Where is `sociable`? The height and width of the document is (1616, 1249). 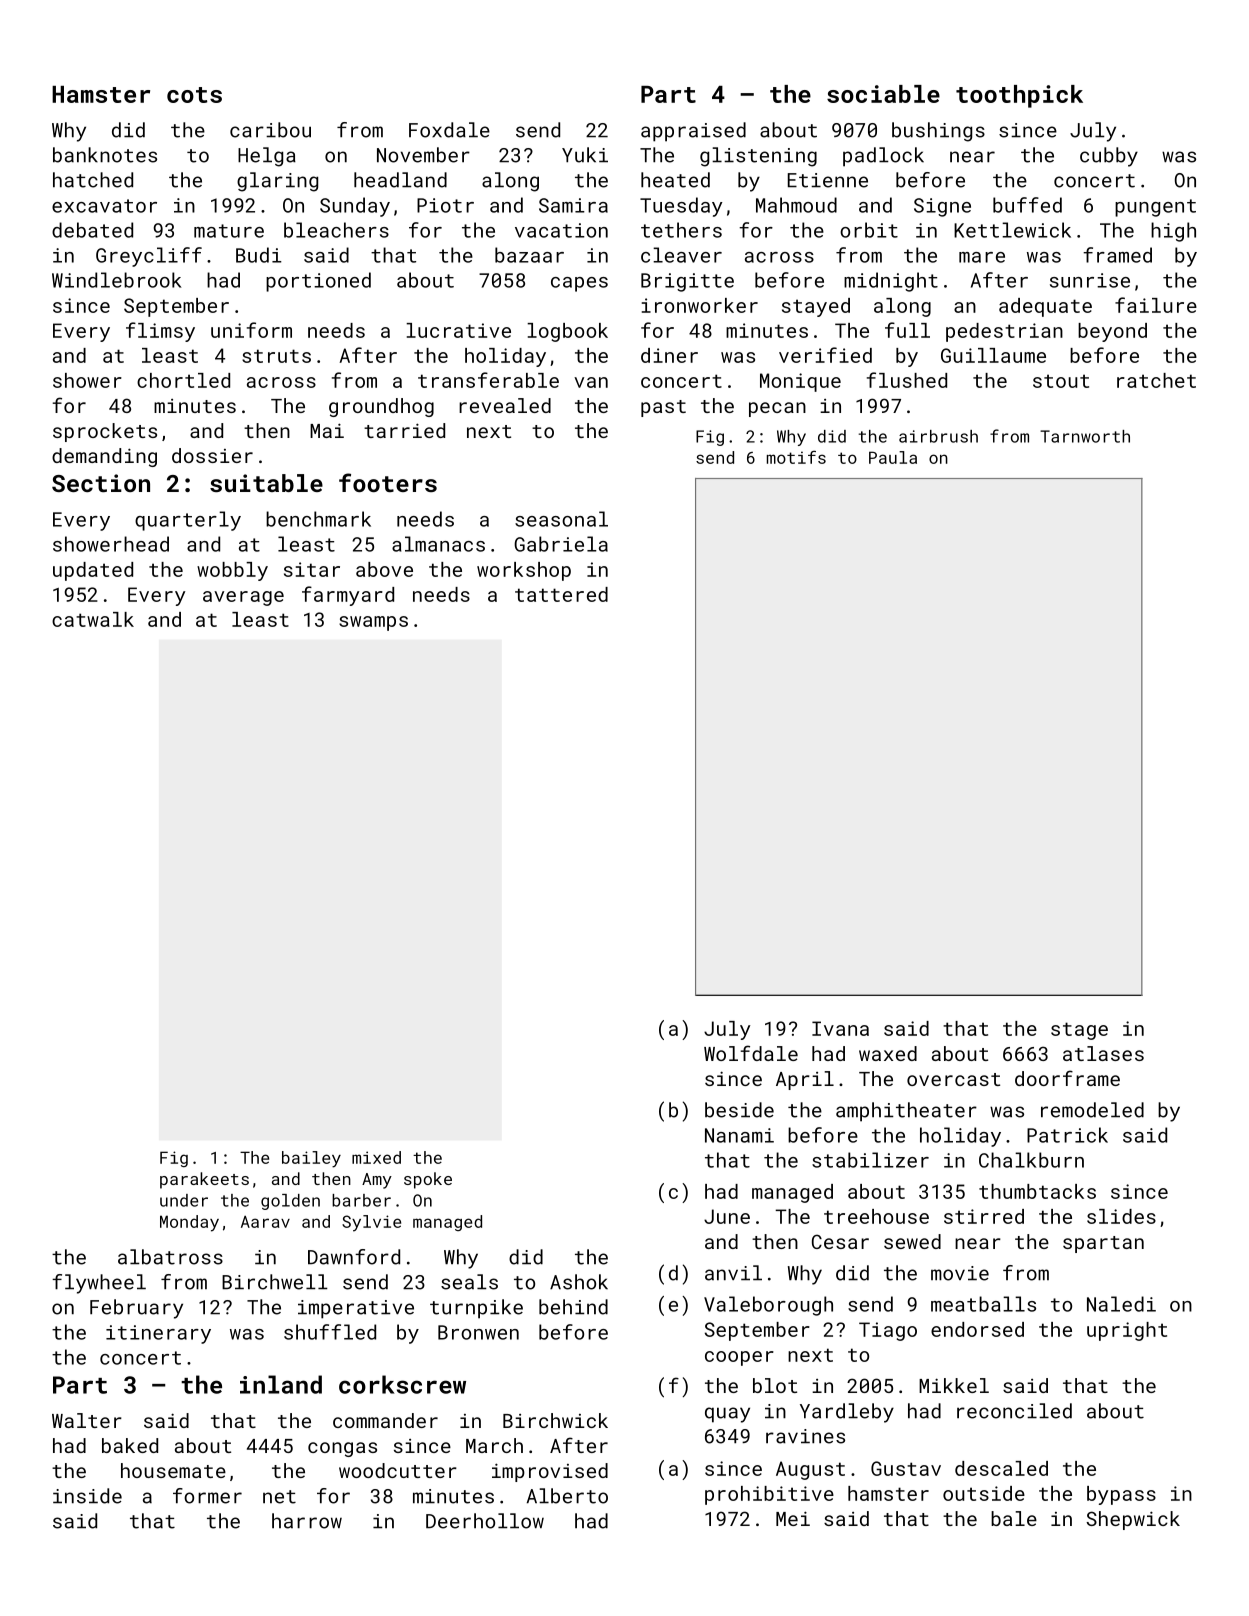 sociable is located at coordinates (883, 94).
